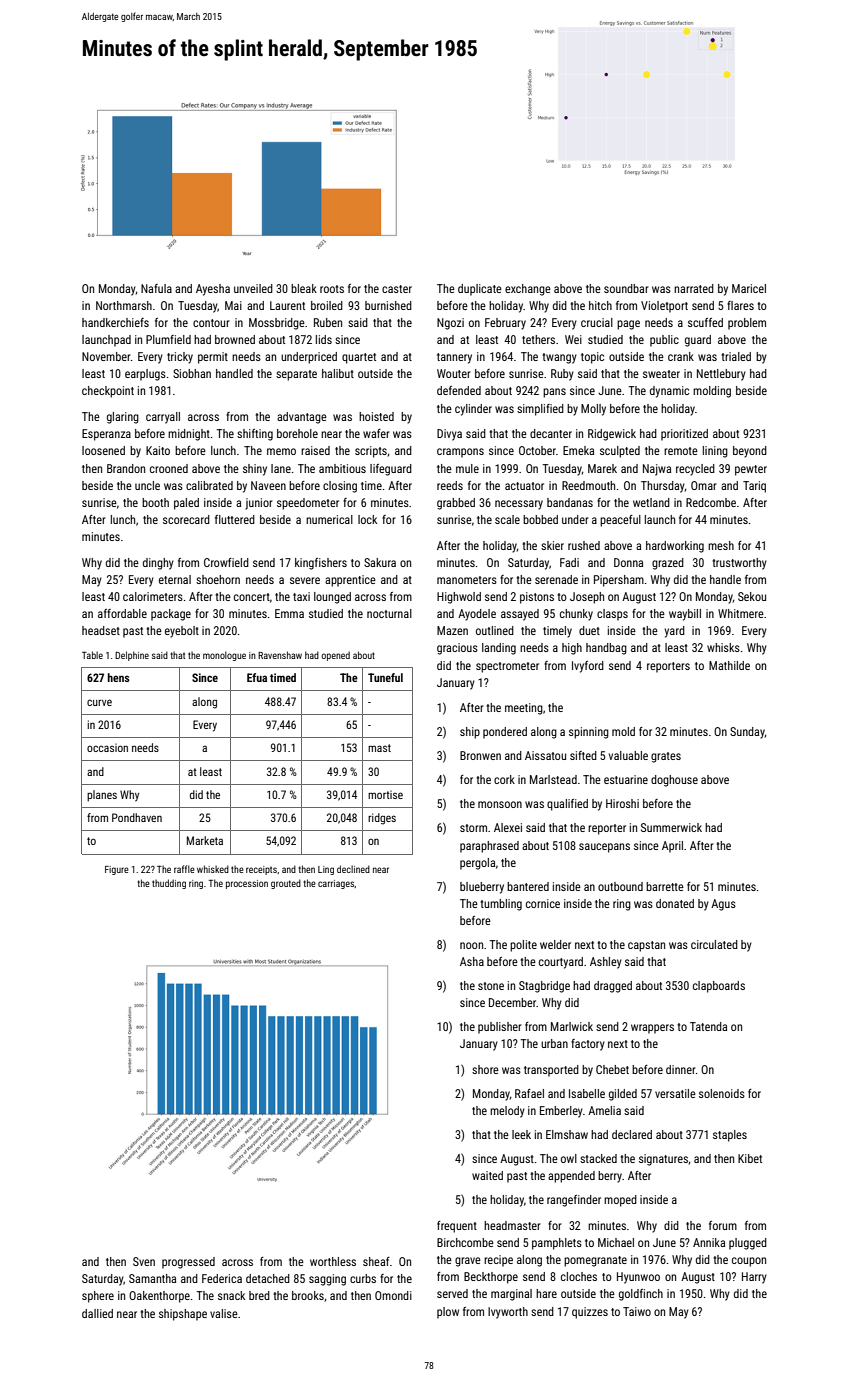 This page has height=1400, width=849. What do you see at coordinates (500, 1028) in the page?
I see `publisher` at bounding box center [500, 1028].
